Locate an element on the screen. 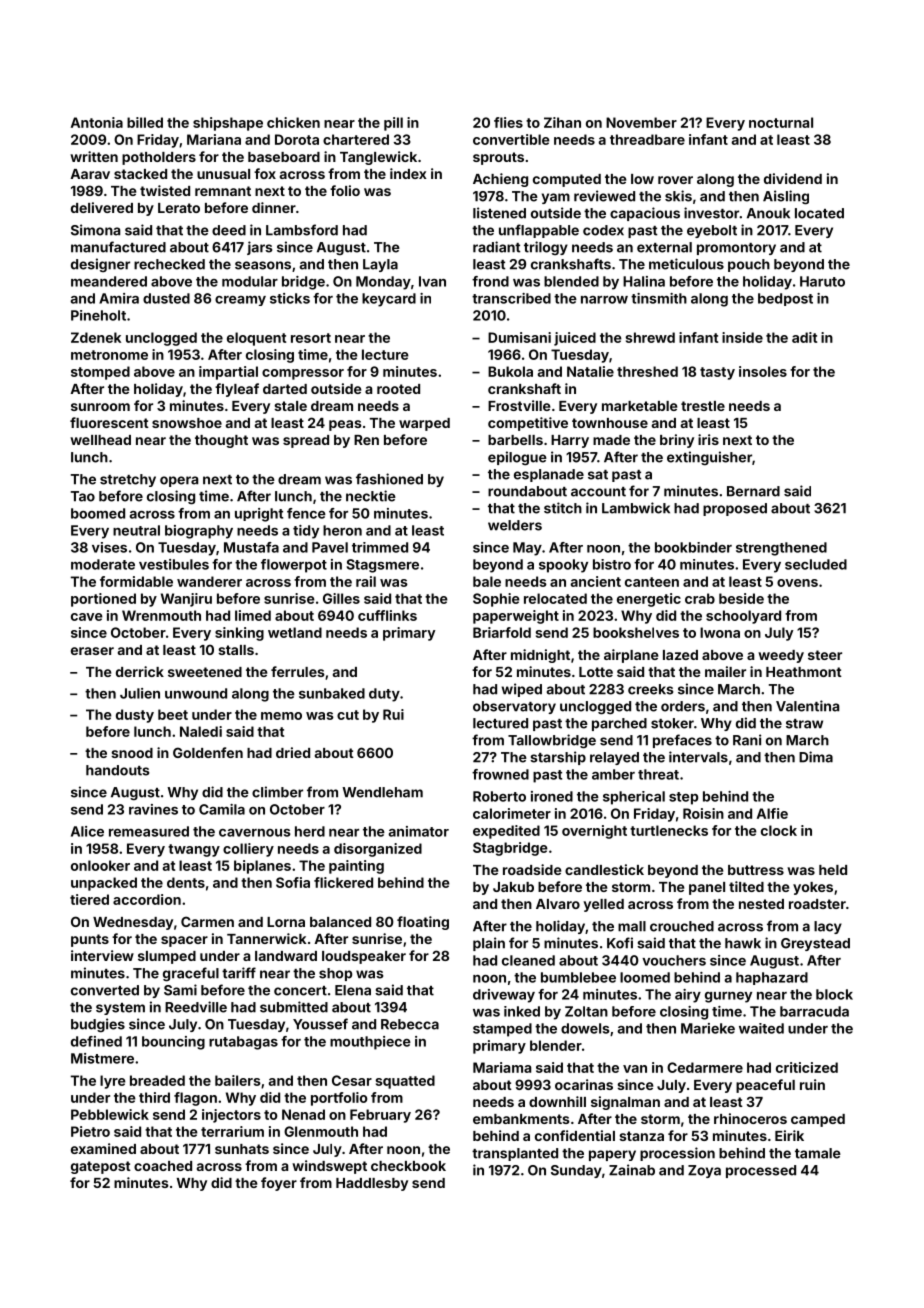 The width and height of the screenshot is (924, 1308). shipshape is located at coordinates (228, 124).
